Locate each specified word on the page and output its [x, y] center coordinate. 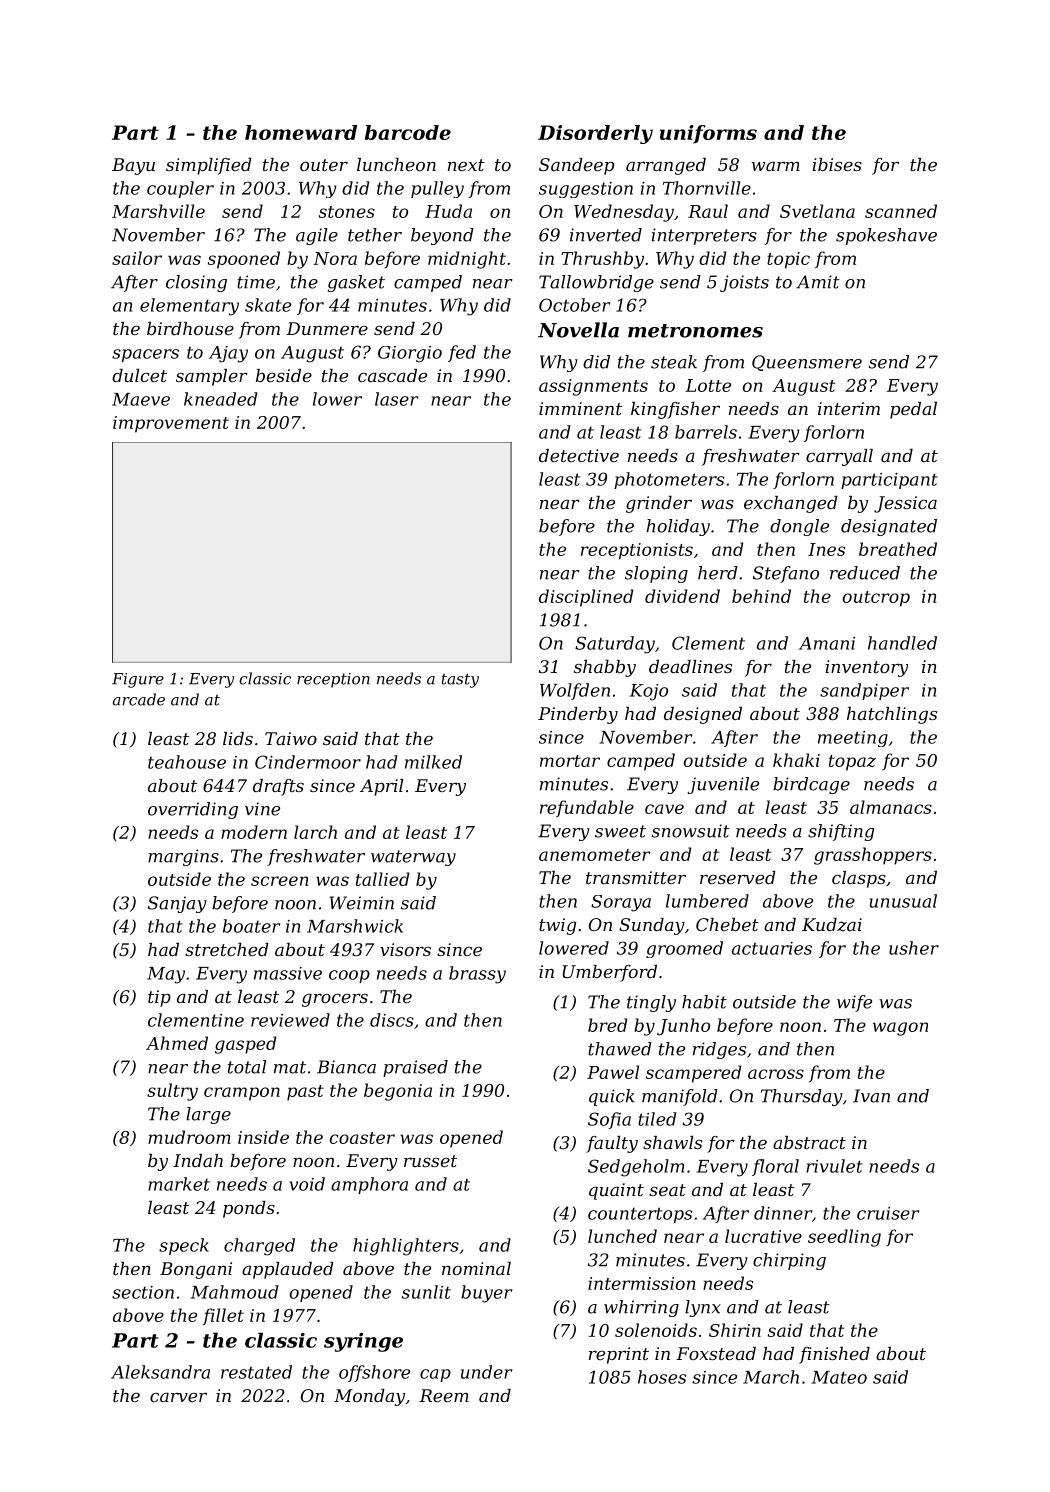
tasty [460, 680]
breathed [898, 549]
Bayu [133, 166]
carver [178, 1397]
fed [462, 353]
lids [238, 738]
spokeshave [886, 236]
